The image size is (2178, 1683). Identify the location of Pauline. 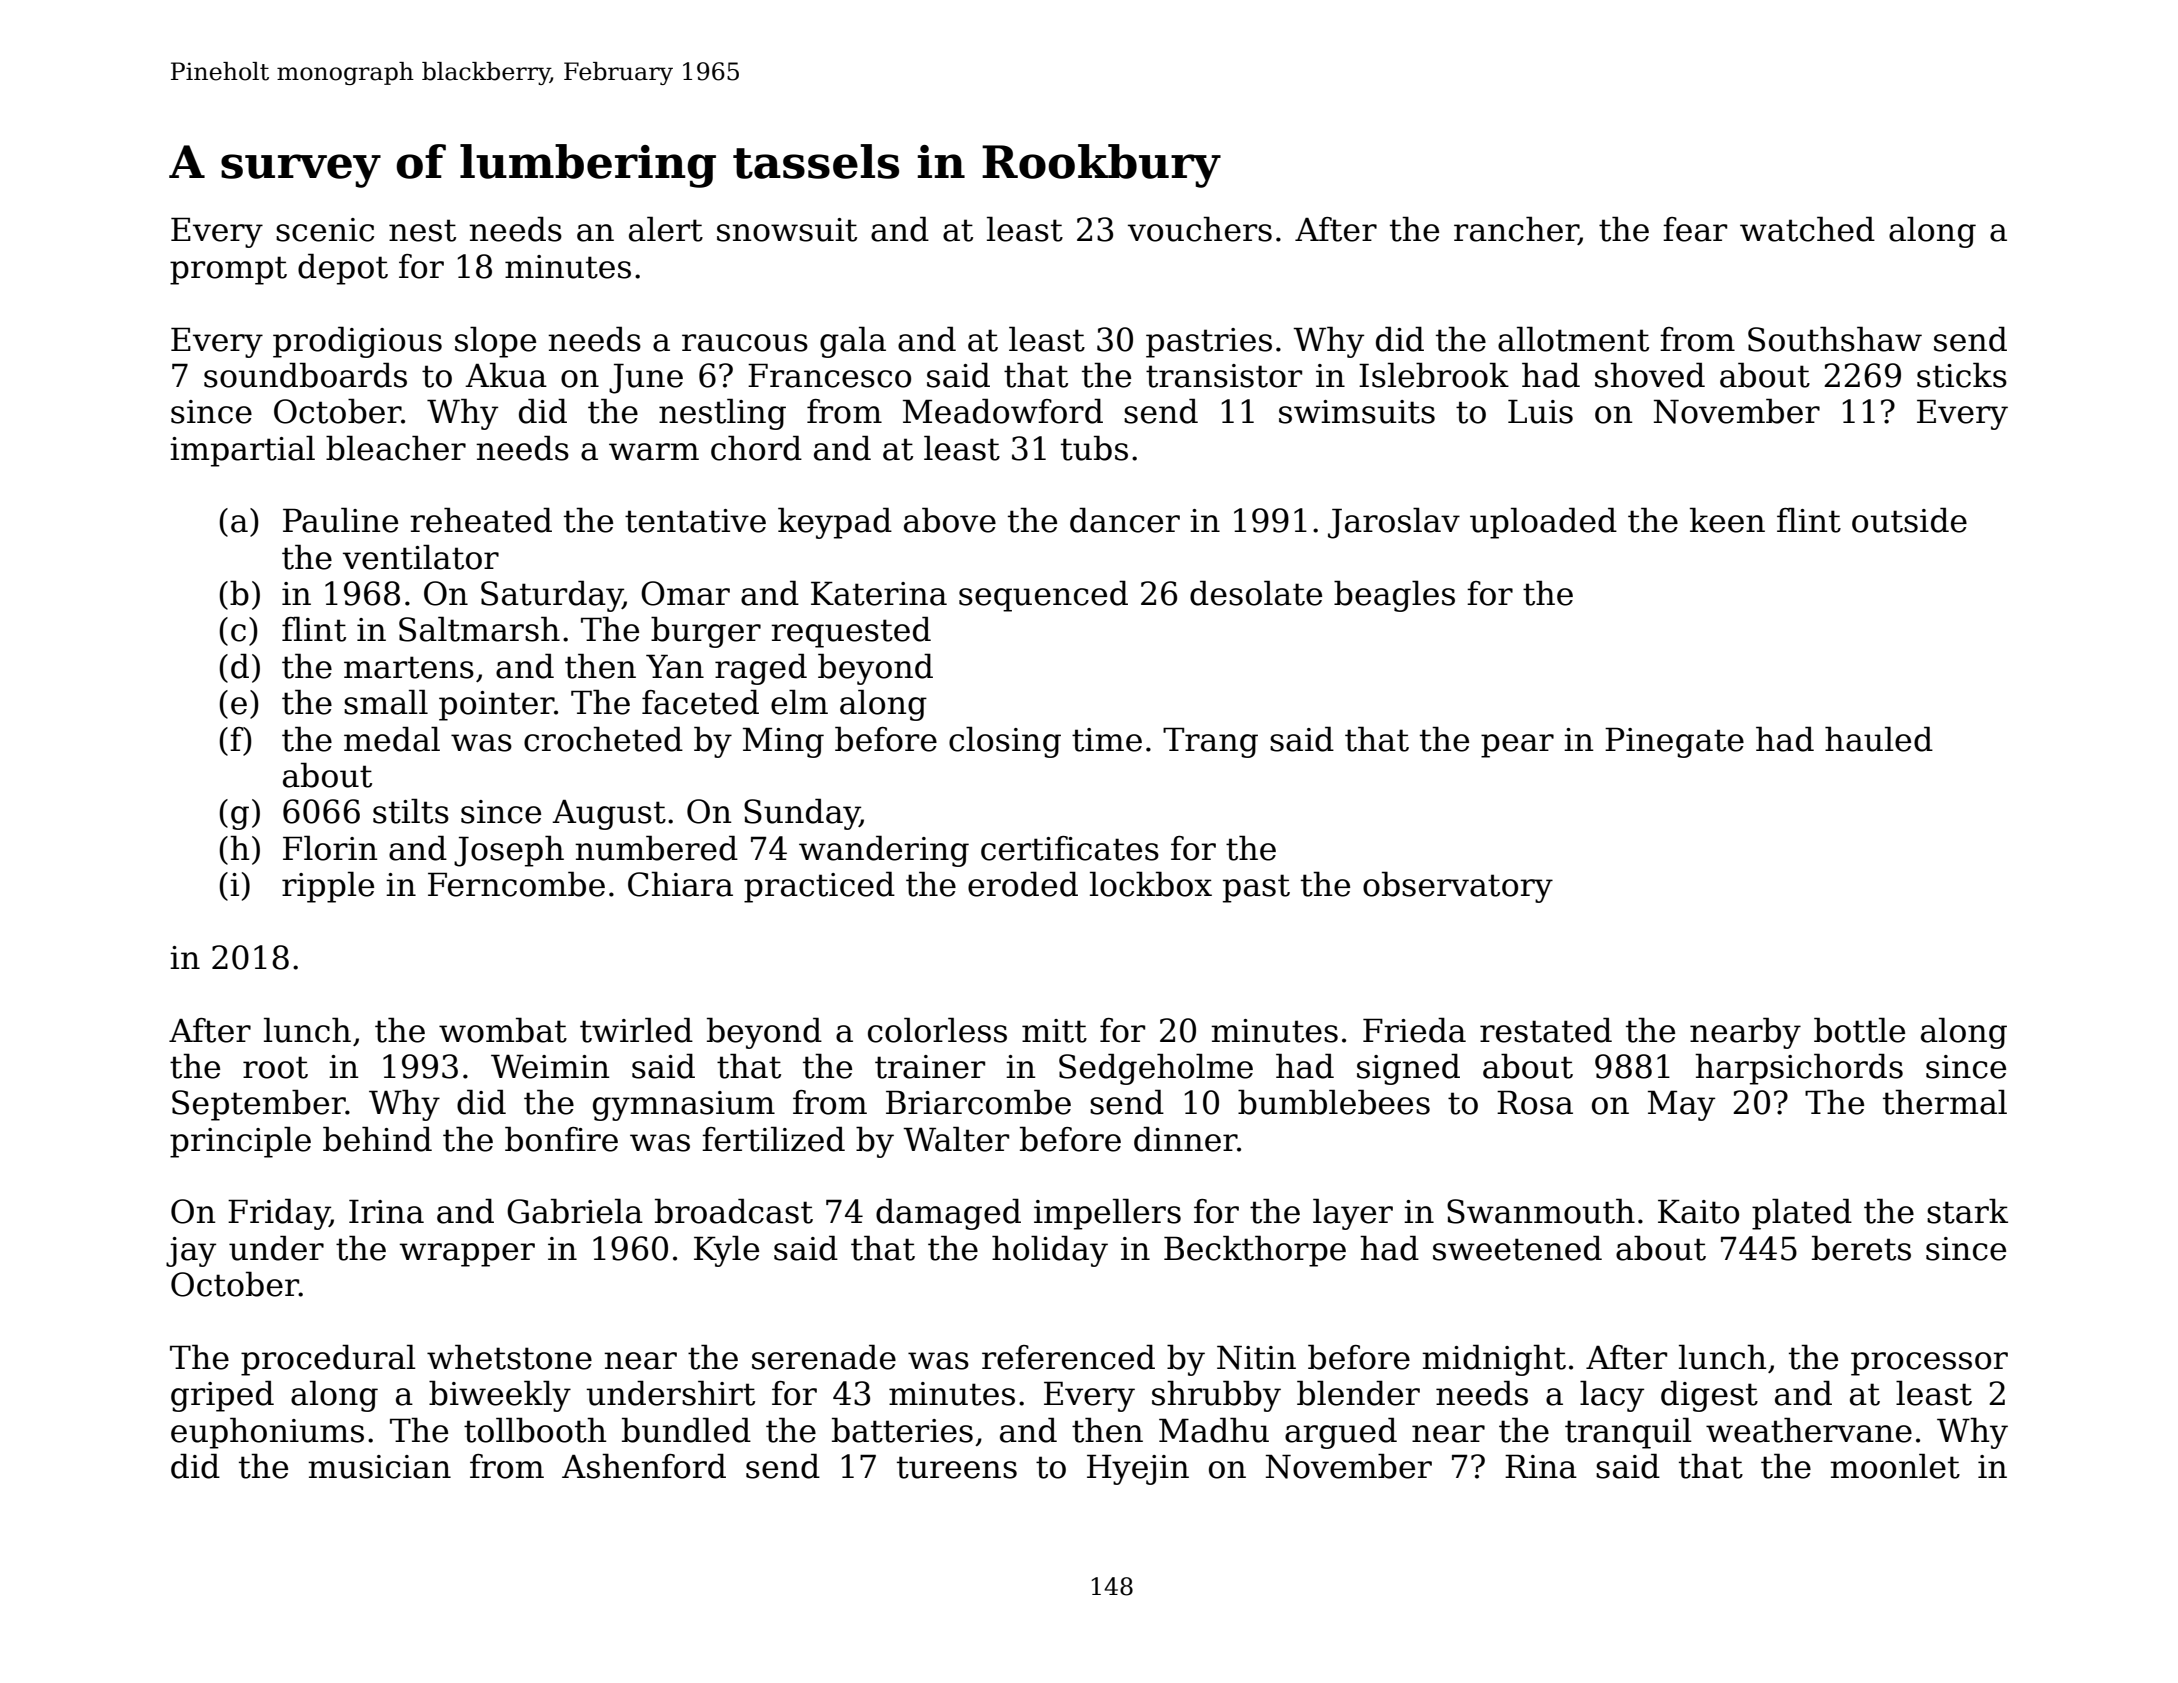
(340, 520).
